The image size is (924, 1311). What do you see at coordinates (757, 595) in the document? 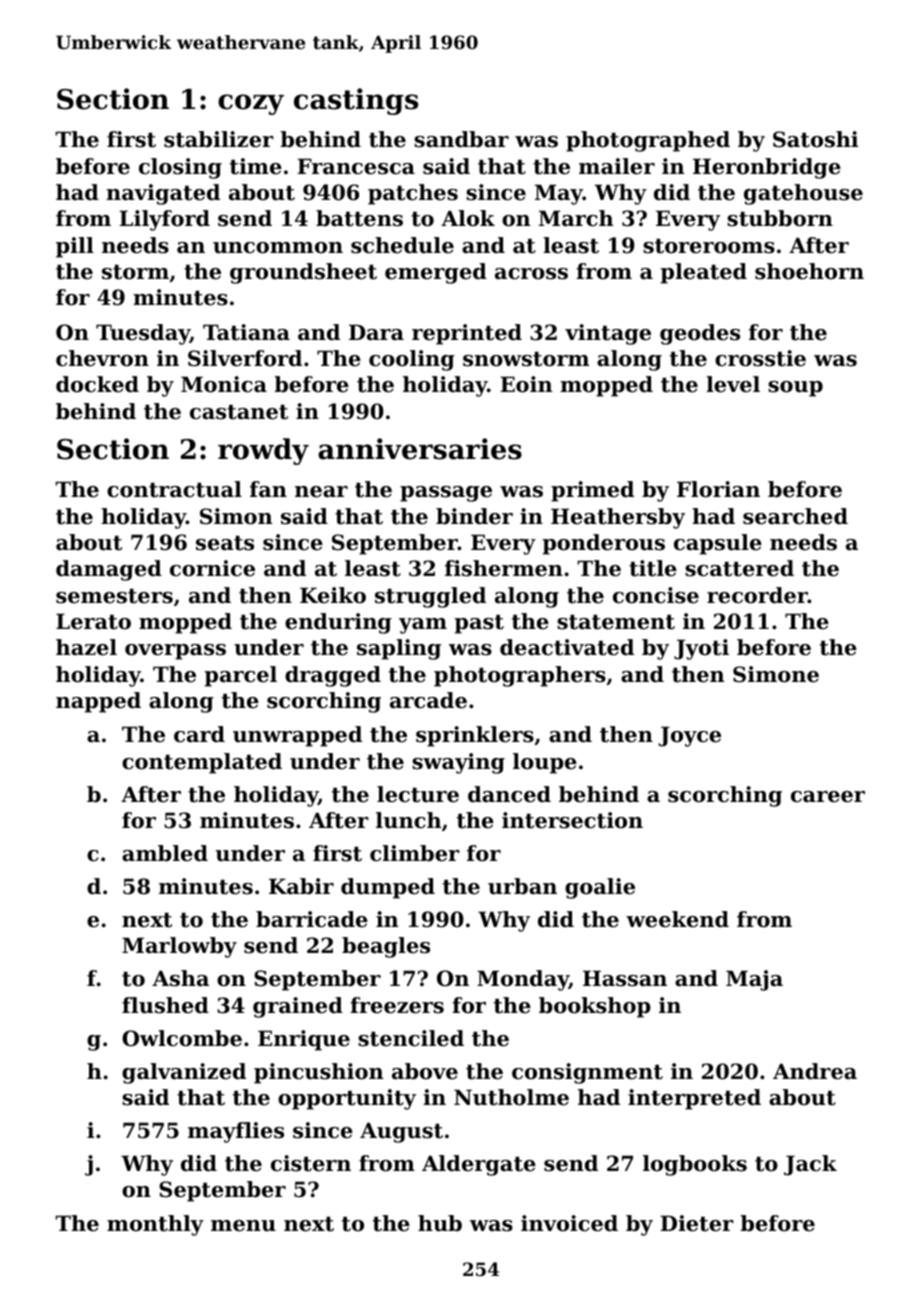
I see `recorder` at bounding box center [757, 595].
